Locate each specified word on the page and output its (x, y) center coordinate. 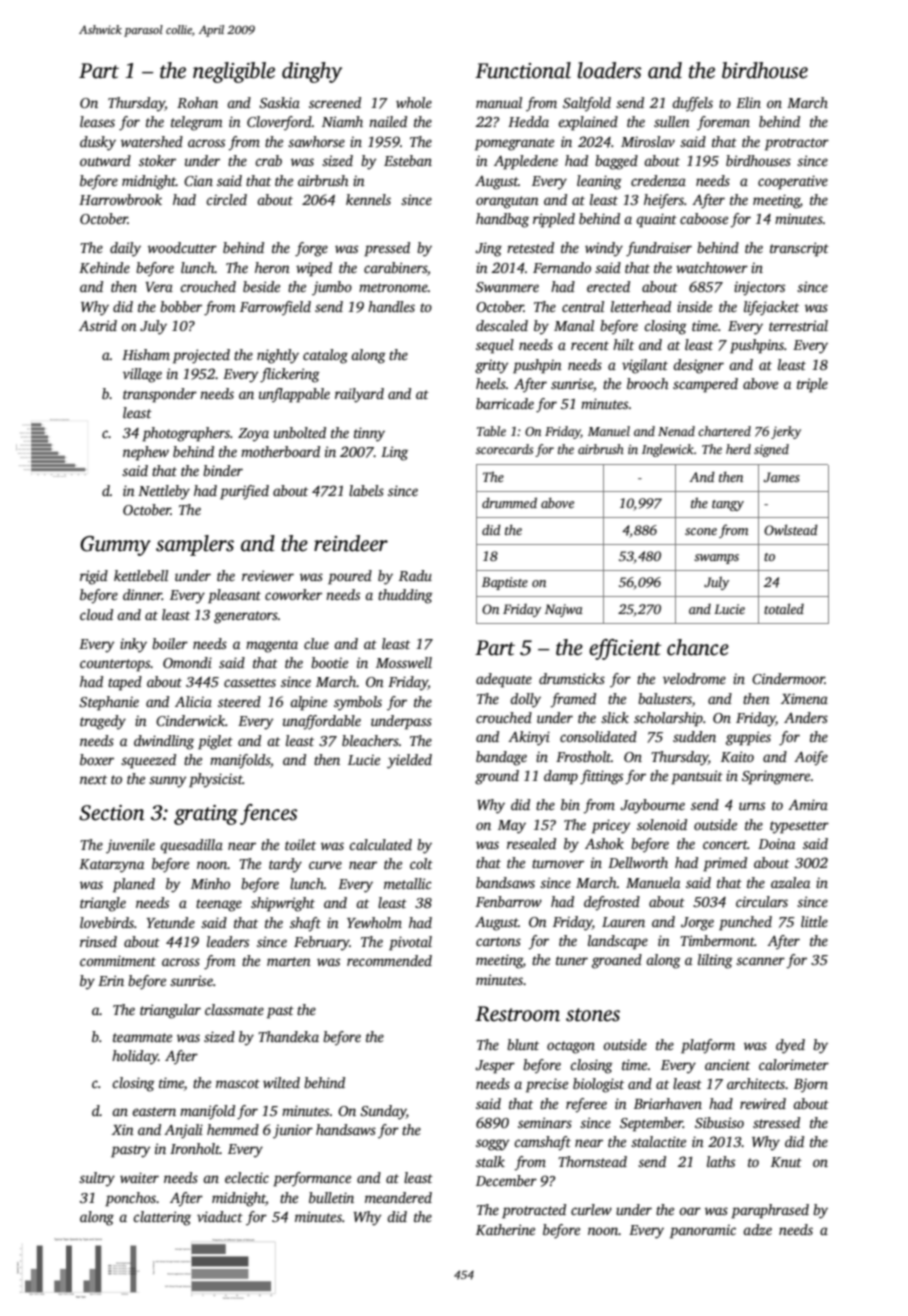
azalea (790, 882)
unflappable (294, 395)
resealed (531, 843)
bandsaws (505, 882)
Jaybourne (652, 806)
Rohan (197, 102)
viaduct (220, 1216)
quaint (656, 220)
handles (391, 306)
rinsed (98, 941)
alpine (308, 703)
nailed (388, 121)
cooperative (793, 182)
